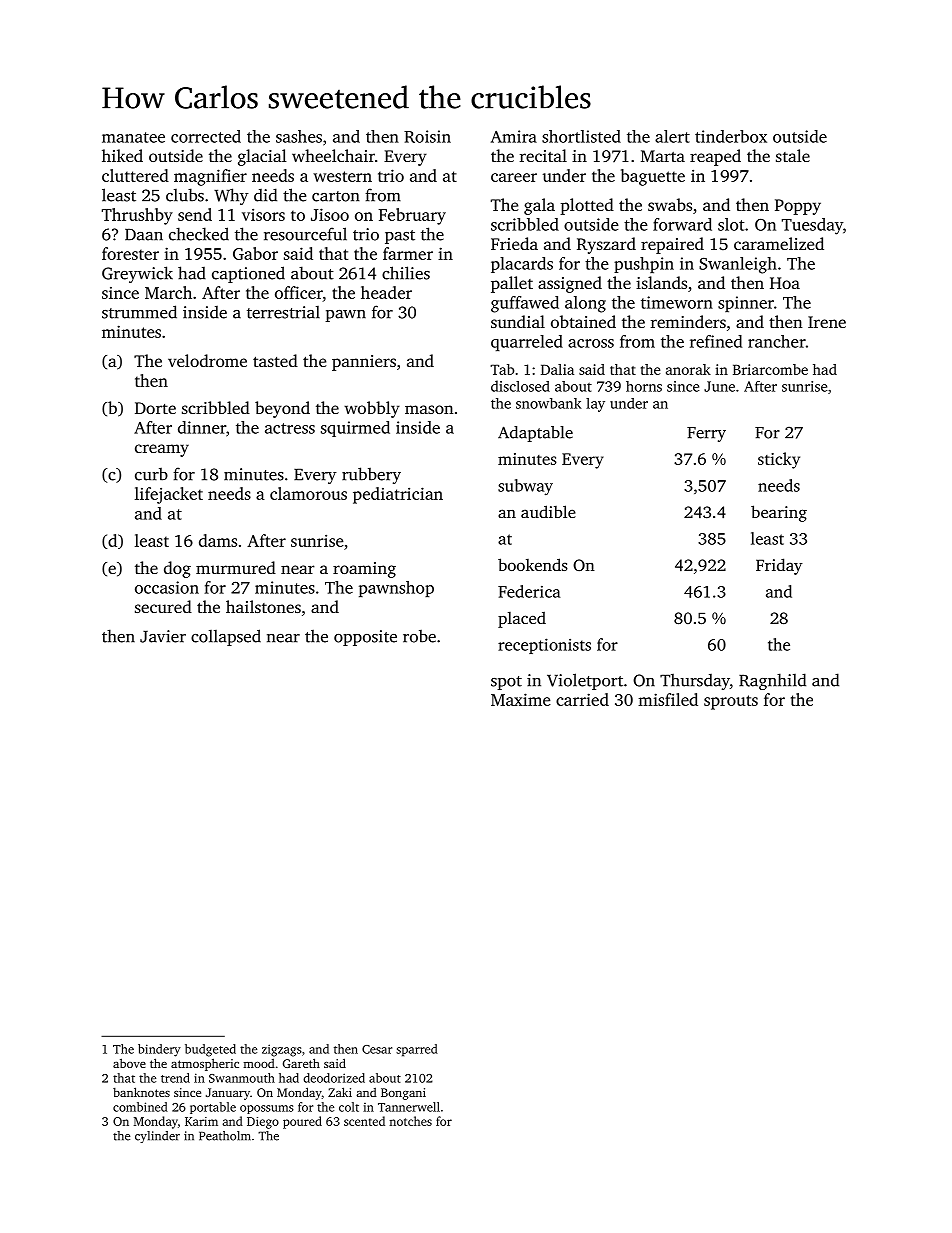 The width and height of the screenshot is (952, 1233). What do you see at coordinates (336, 196) in the screenshot?
I see `carton` at bounding box center [336, 196].
